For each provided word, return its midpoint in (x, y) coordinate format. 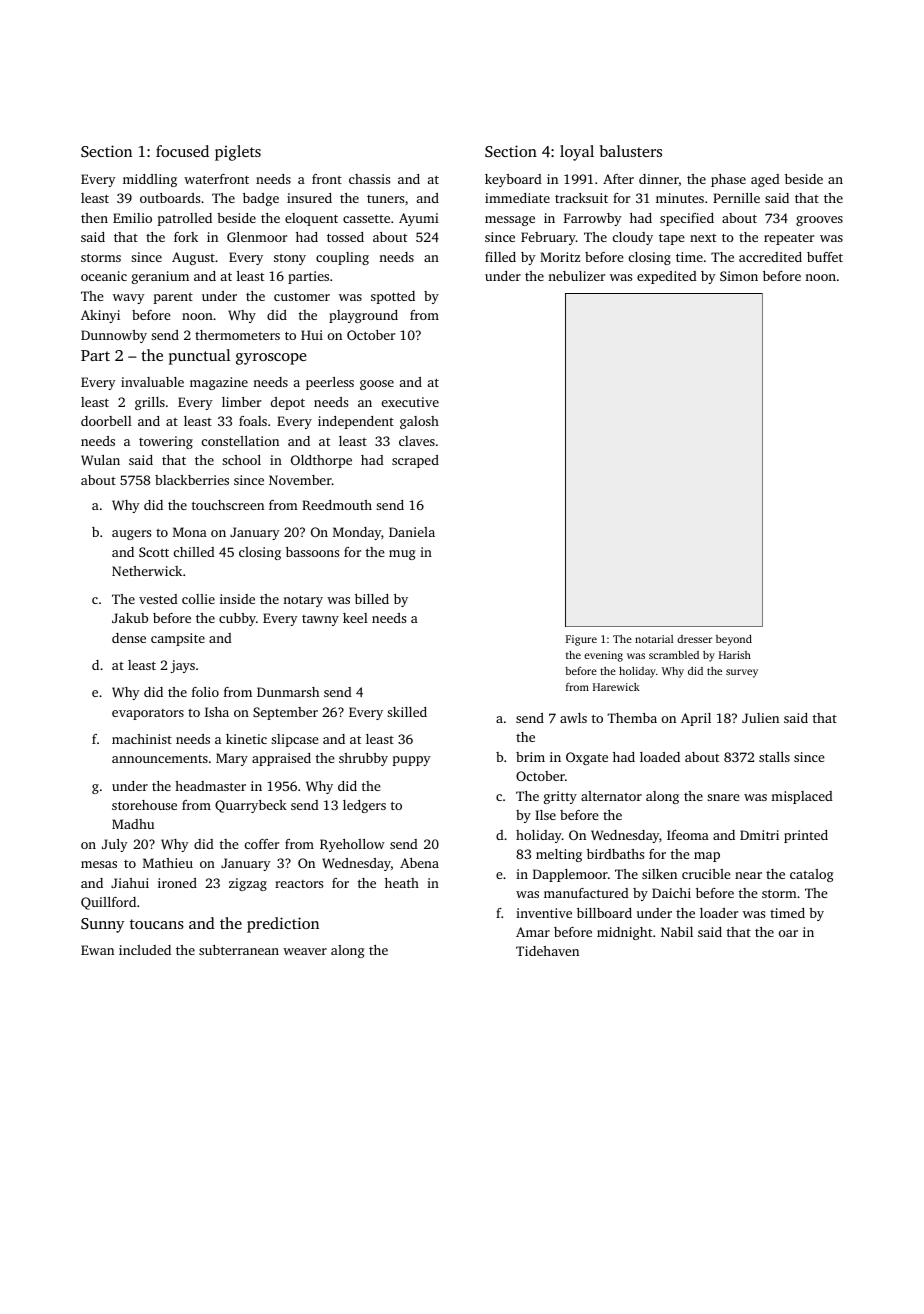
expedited (667, 277)
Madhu (133, 824)
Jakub (130, 618)
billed (372, 599)
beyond (734, 640)
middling (150, 180)
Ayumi (419, 219)
